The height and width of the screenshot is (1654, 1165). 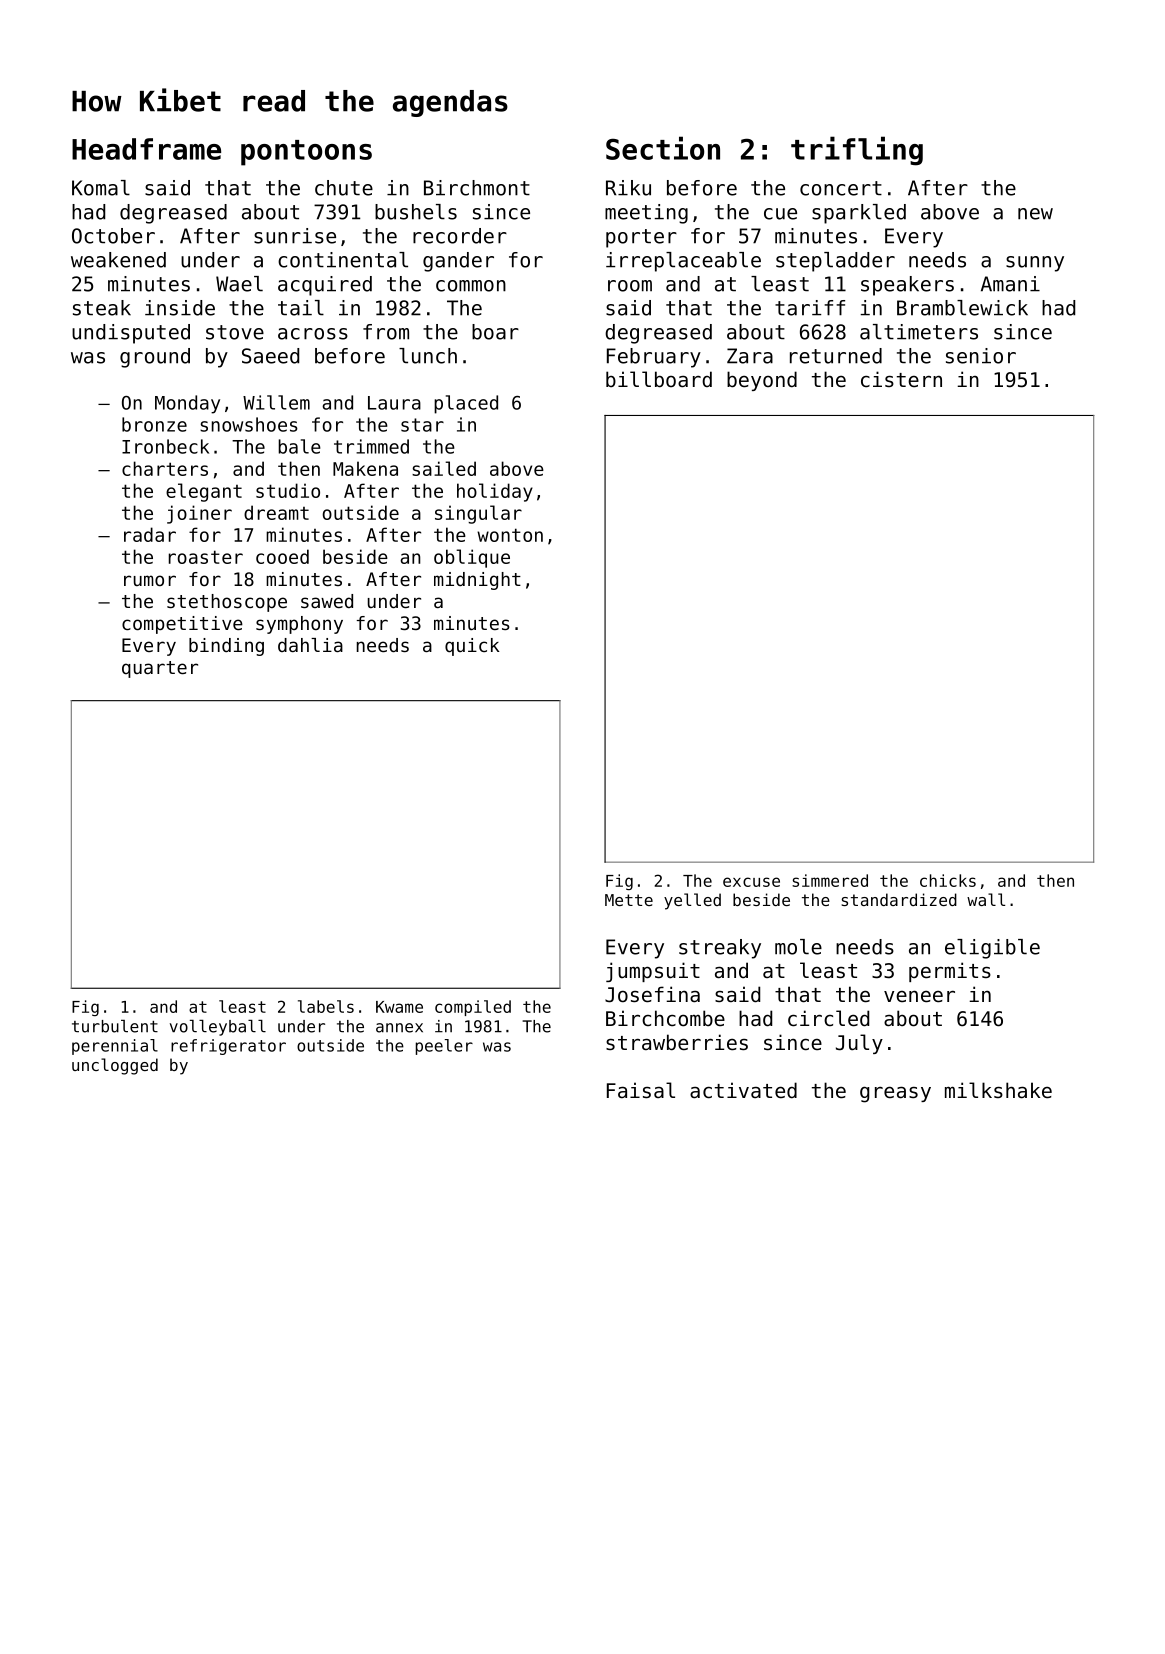 What do you see at coordinates (472, 647) in the screenshot?
I see `quick` at bounding box center [472, 647].
